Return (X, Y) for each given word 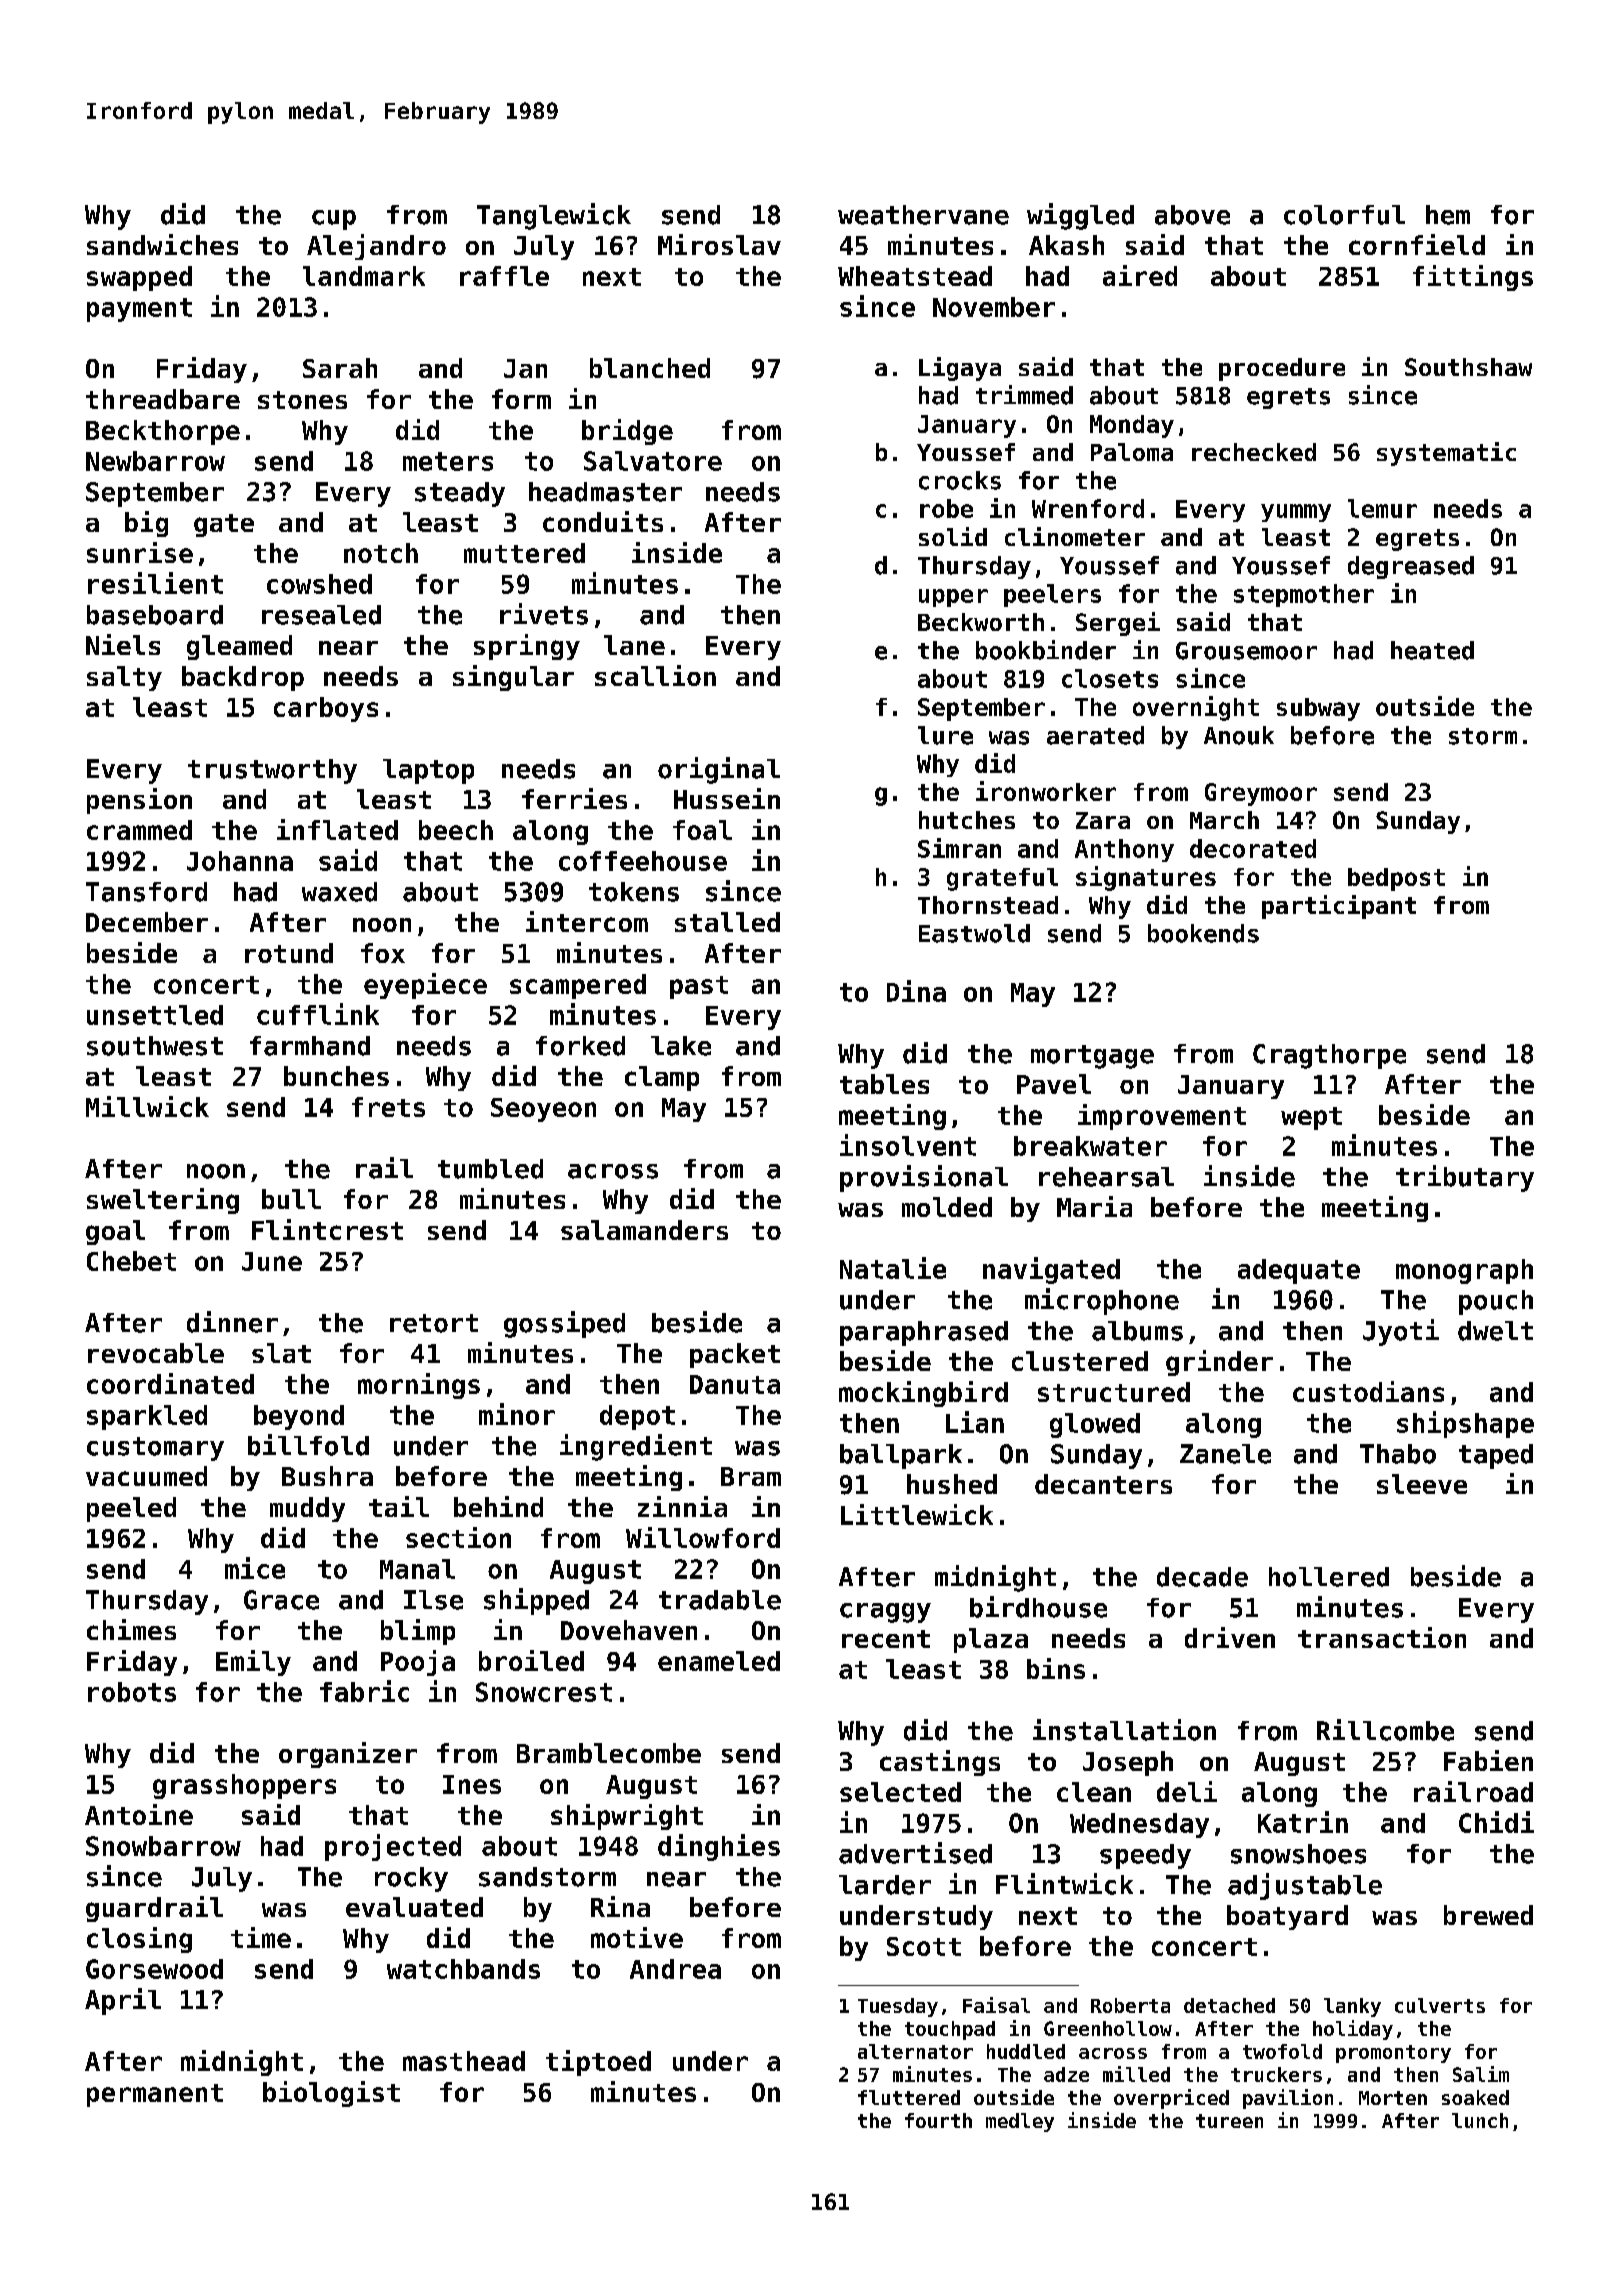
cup (334, 220)
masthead (464, 2061)
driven (1230, 1637)
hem (1448, 215)
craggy (885, 1613)
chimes (131, 1629)
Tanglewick (554, 216)
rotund (289, 953)
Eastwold (974, 933)
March (1224, 820)
